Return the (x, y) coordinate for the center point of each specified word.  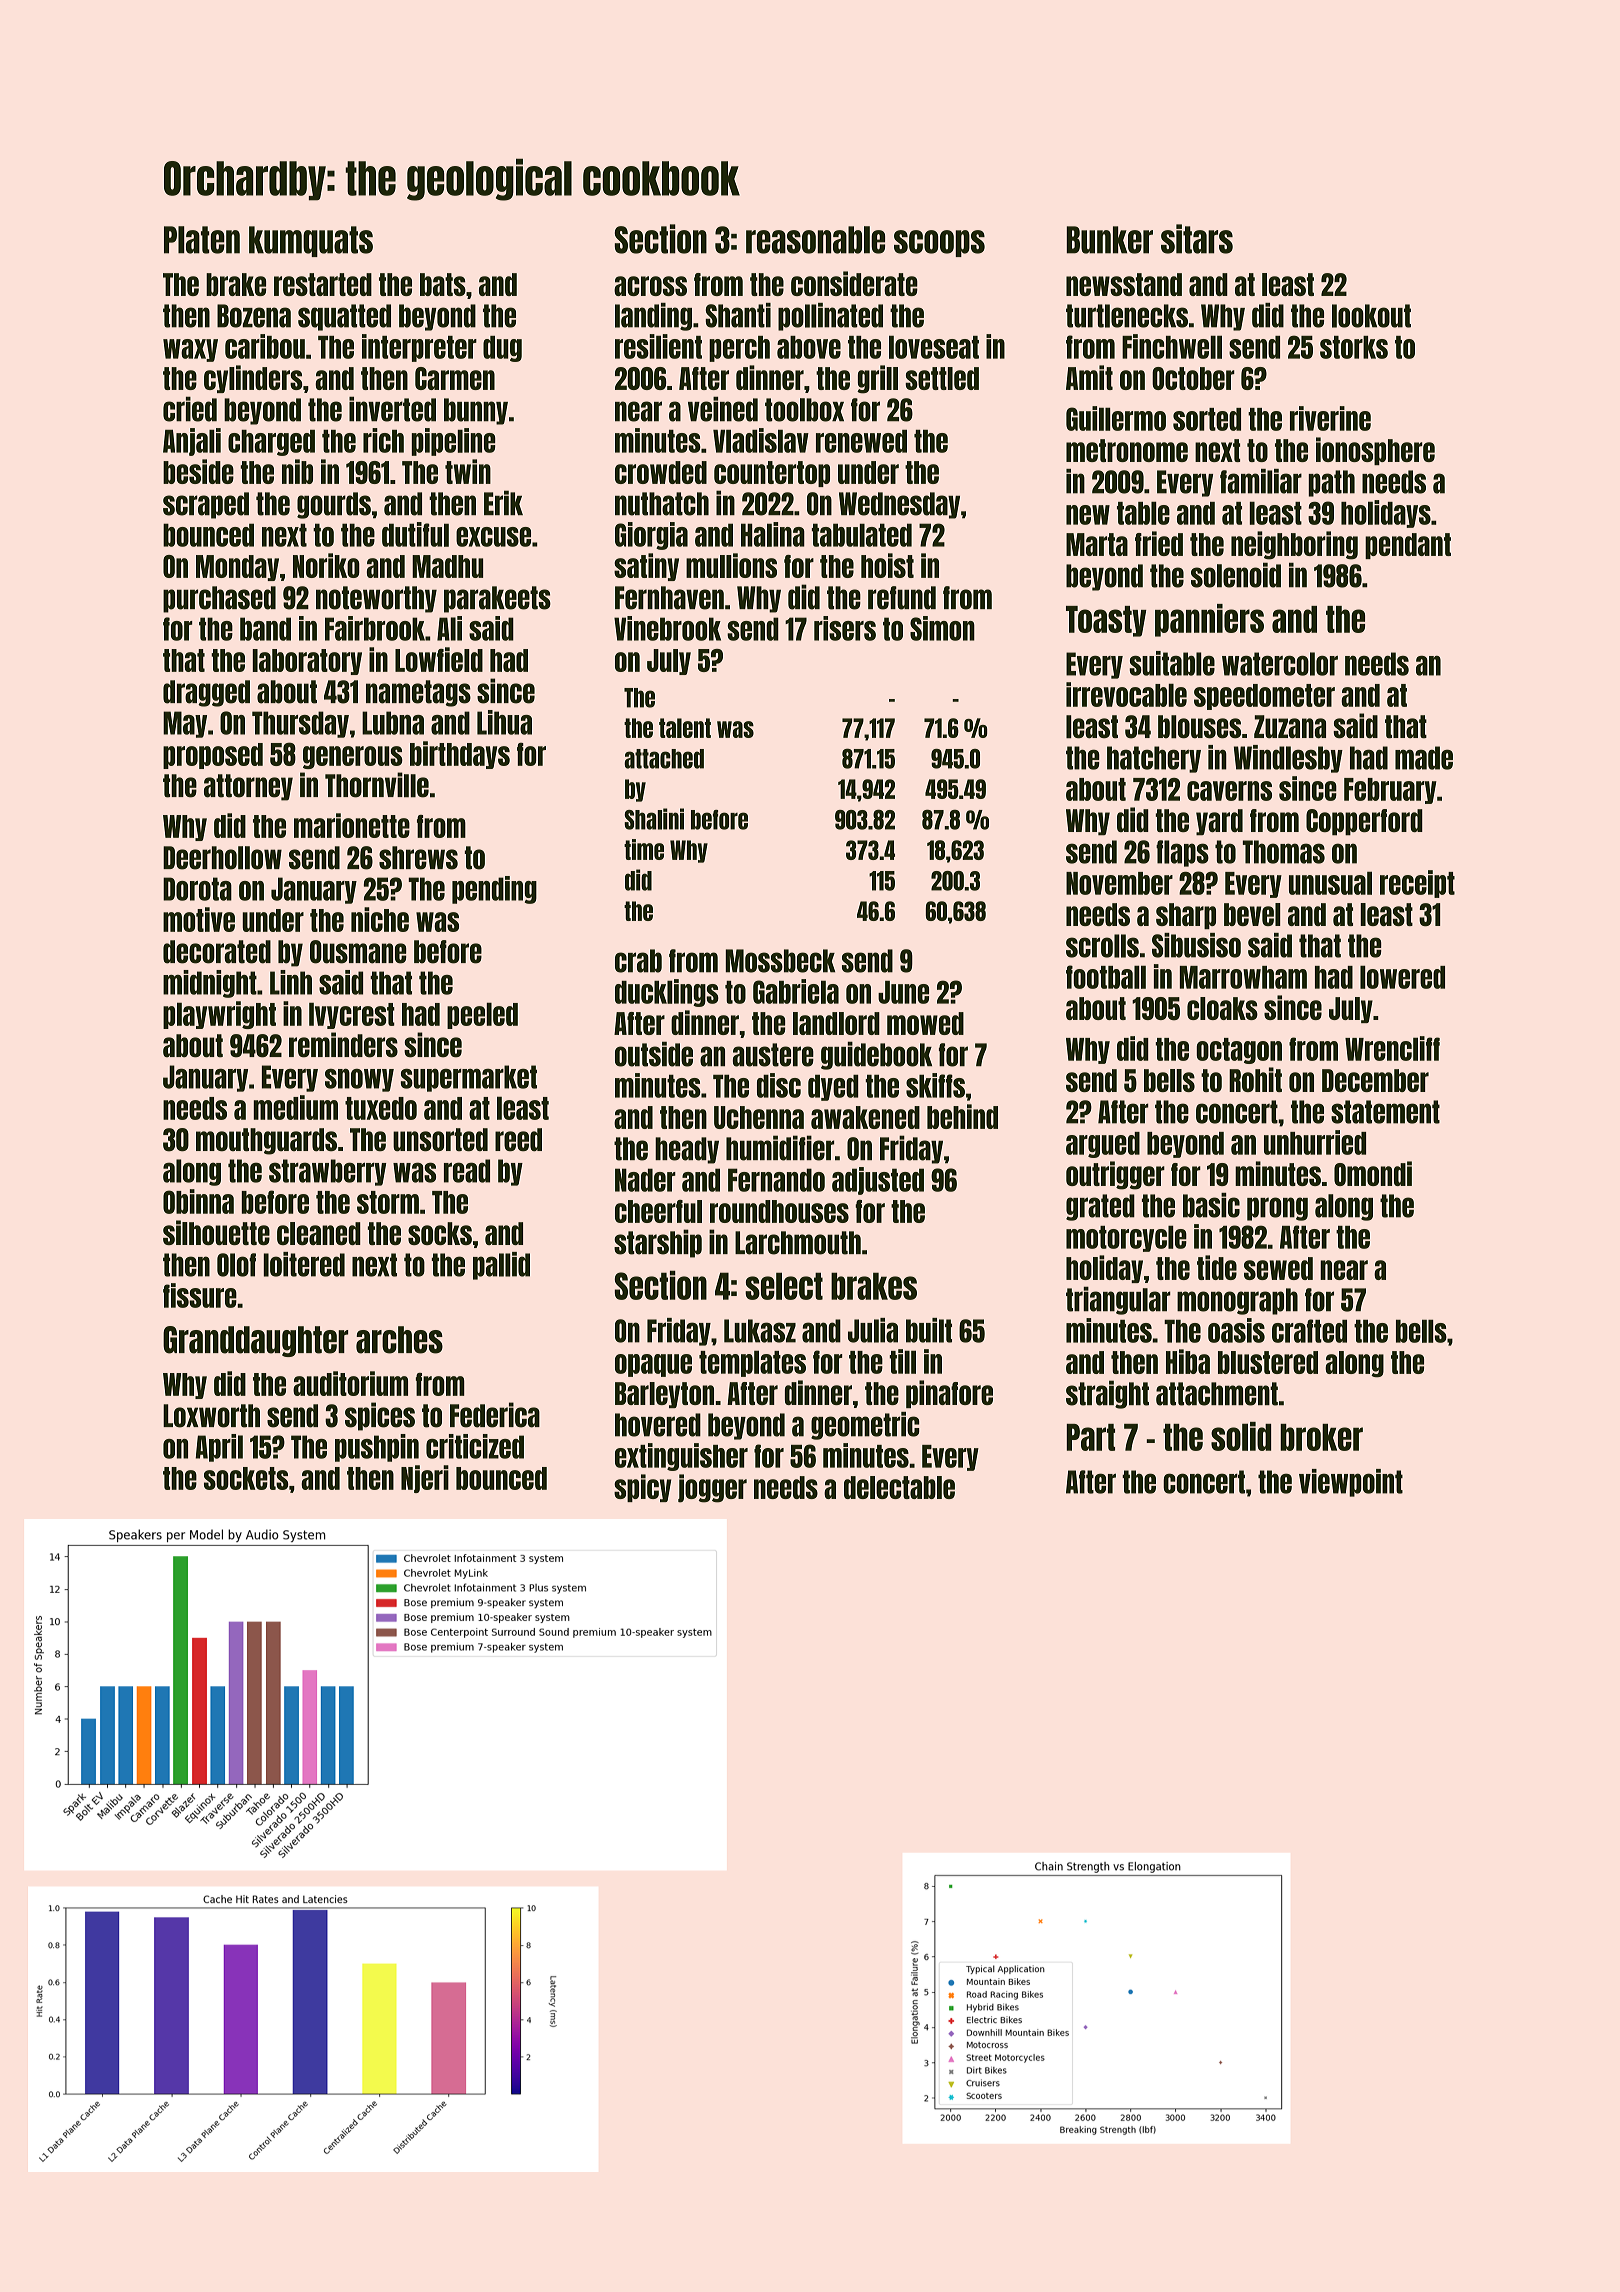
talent (685, 728)
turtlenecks (1127, 316)
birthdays (460, 755)
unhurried (1315, 1142)
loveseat (934, 347)
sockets (246, 1478)
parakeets (497, 599)
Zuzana (1290, 727)
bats (443, 284)
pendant (1408, 546)
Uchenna (759, 1117)
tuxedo (381, 1108)
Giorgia (651, 536)
